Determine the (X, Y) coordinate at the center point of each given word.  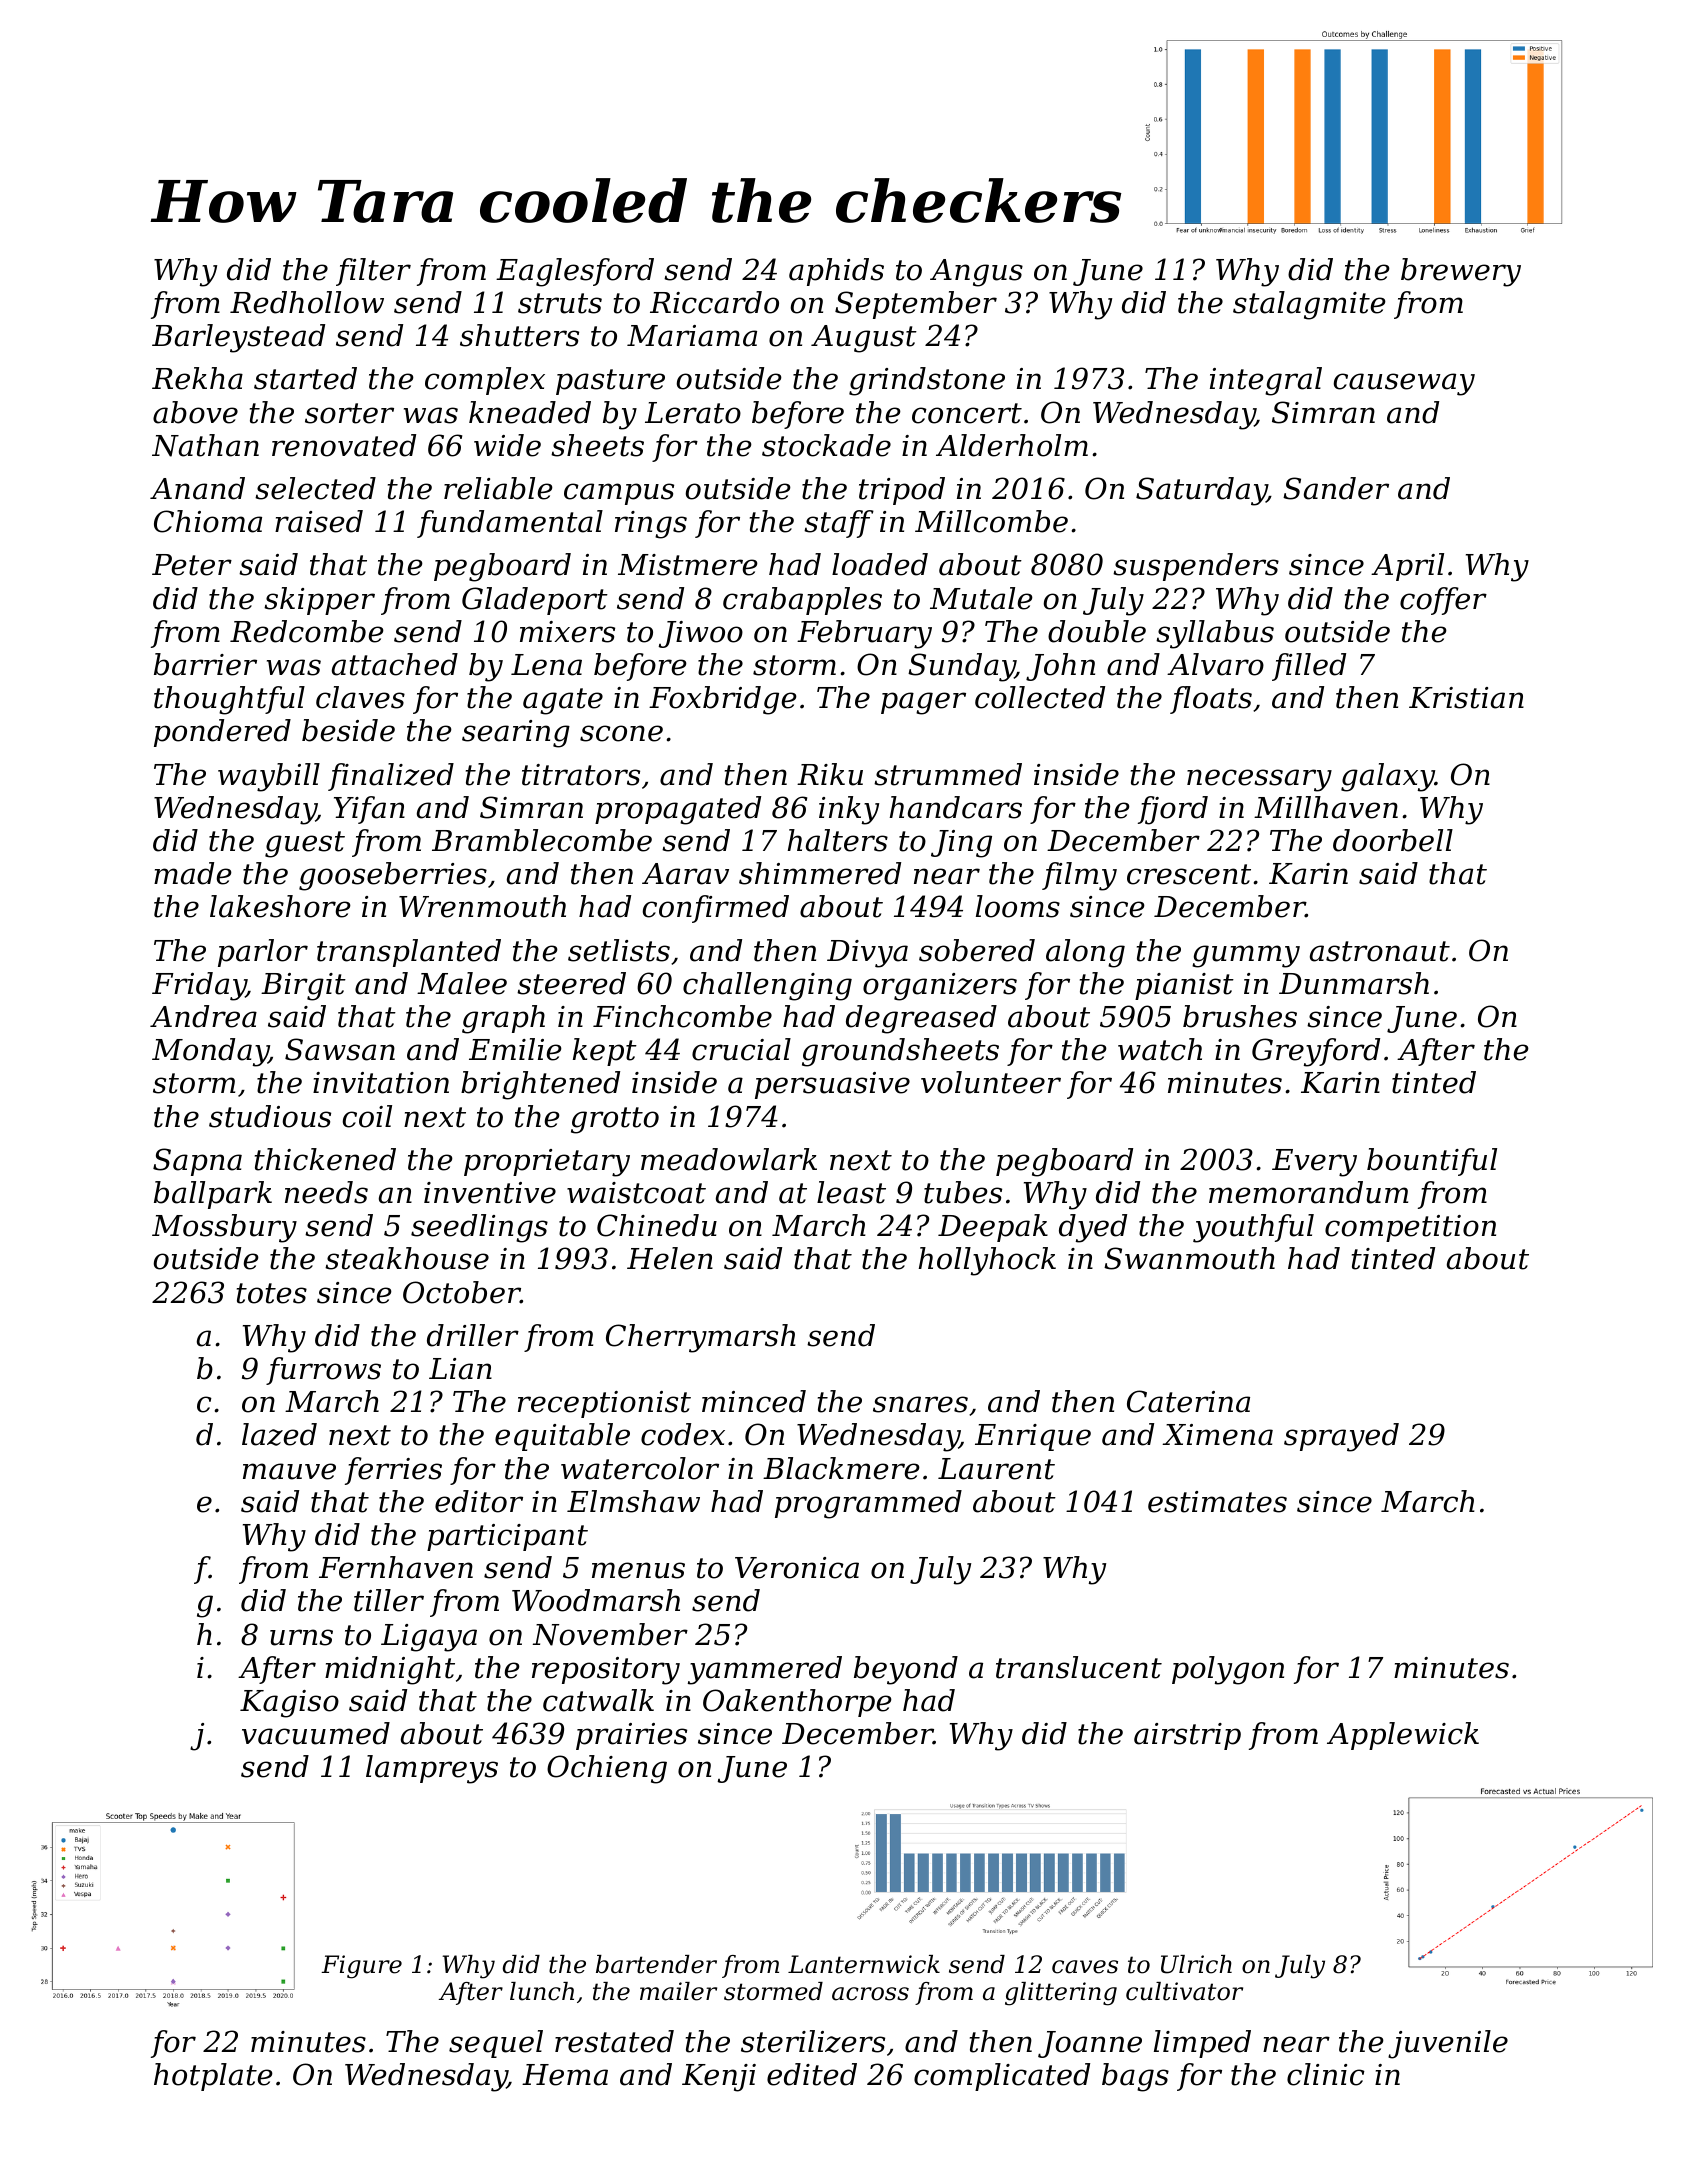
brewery (1461, 272)
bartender (656, 1964)
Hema (565, 2075)
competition (1410, 1228)
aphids (836, 272)
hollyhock (987, 1261)
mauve (289, 1471)
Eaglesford (575, 272)
